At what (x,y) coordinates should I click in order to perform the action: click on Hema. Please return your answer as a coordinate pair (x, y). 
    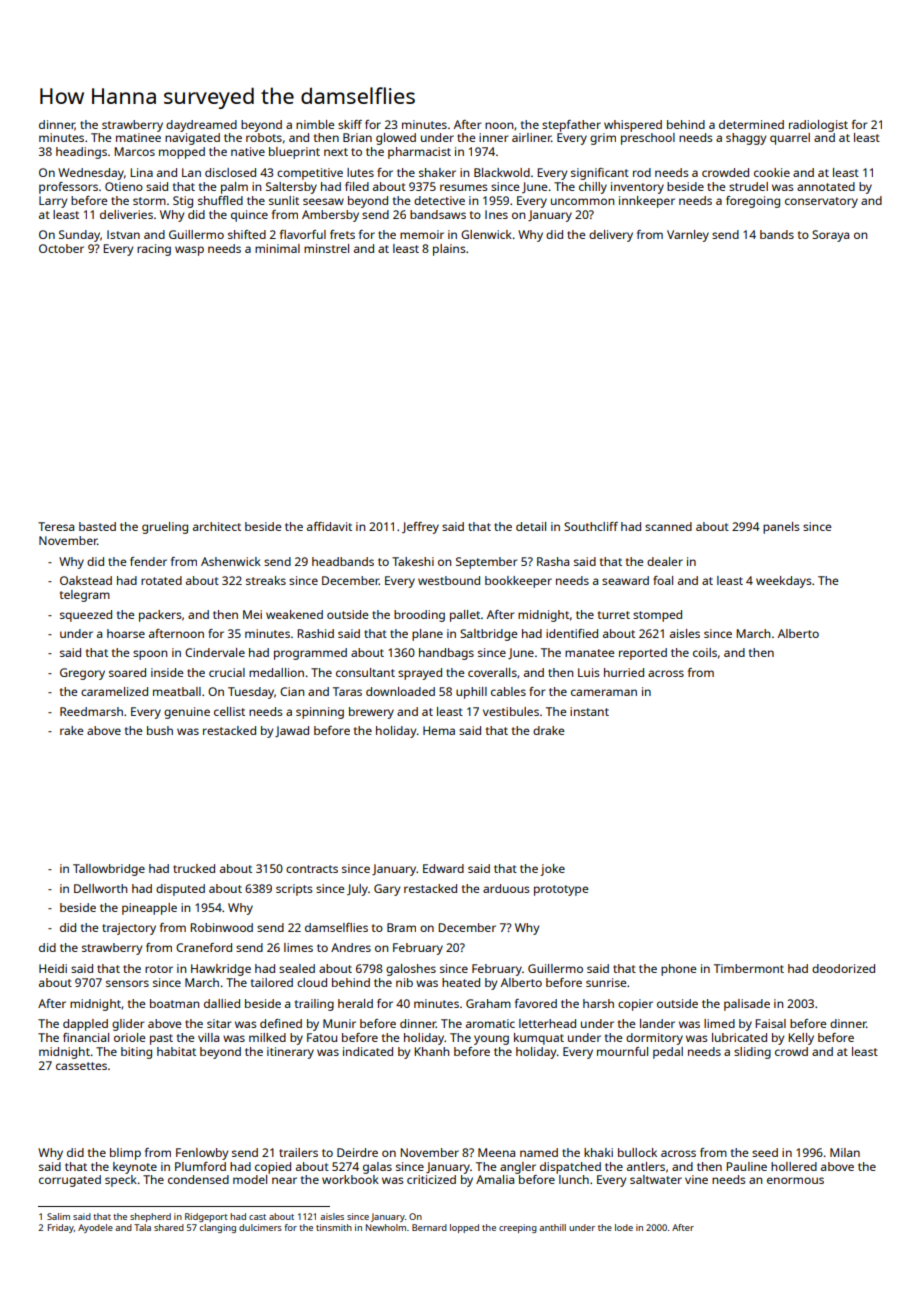
    Looking at the image, I should click on (439, 730).
